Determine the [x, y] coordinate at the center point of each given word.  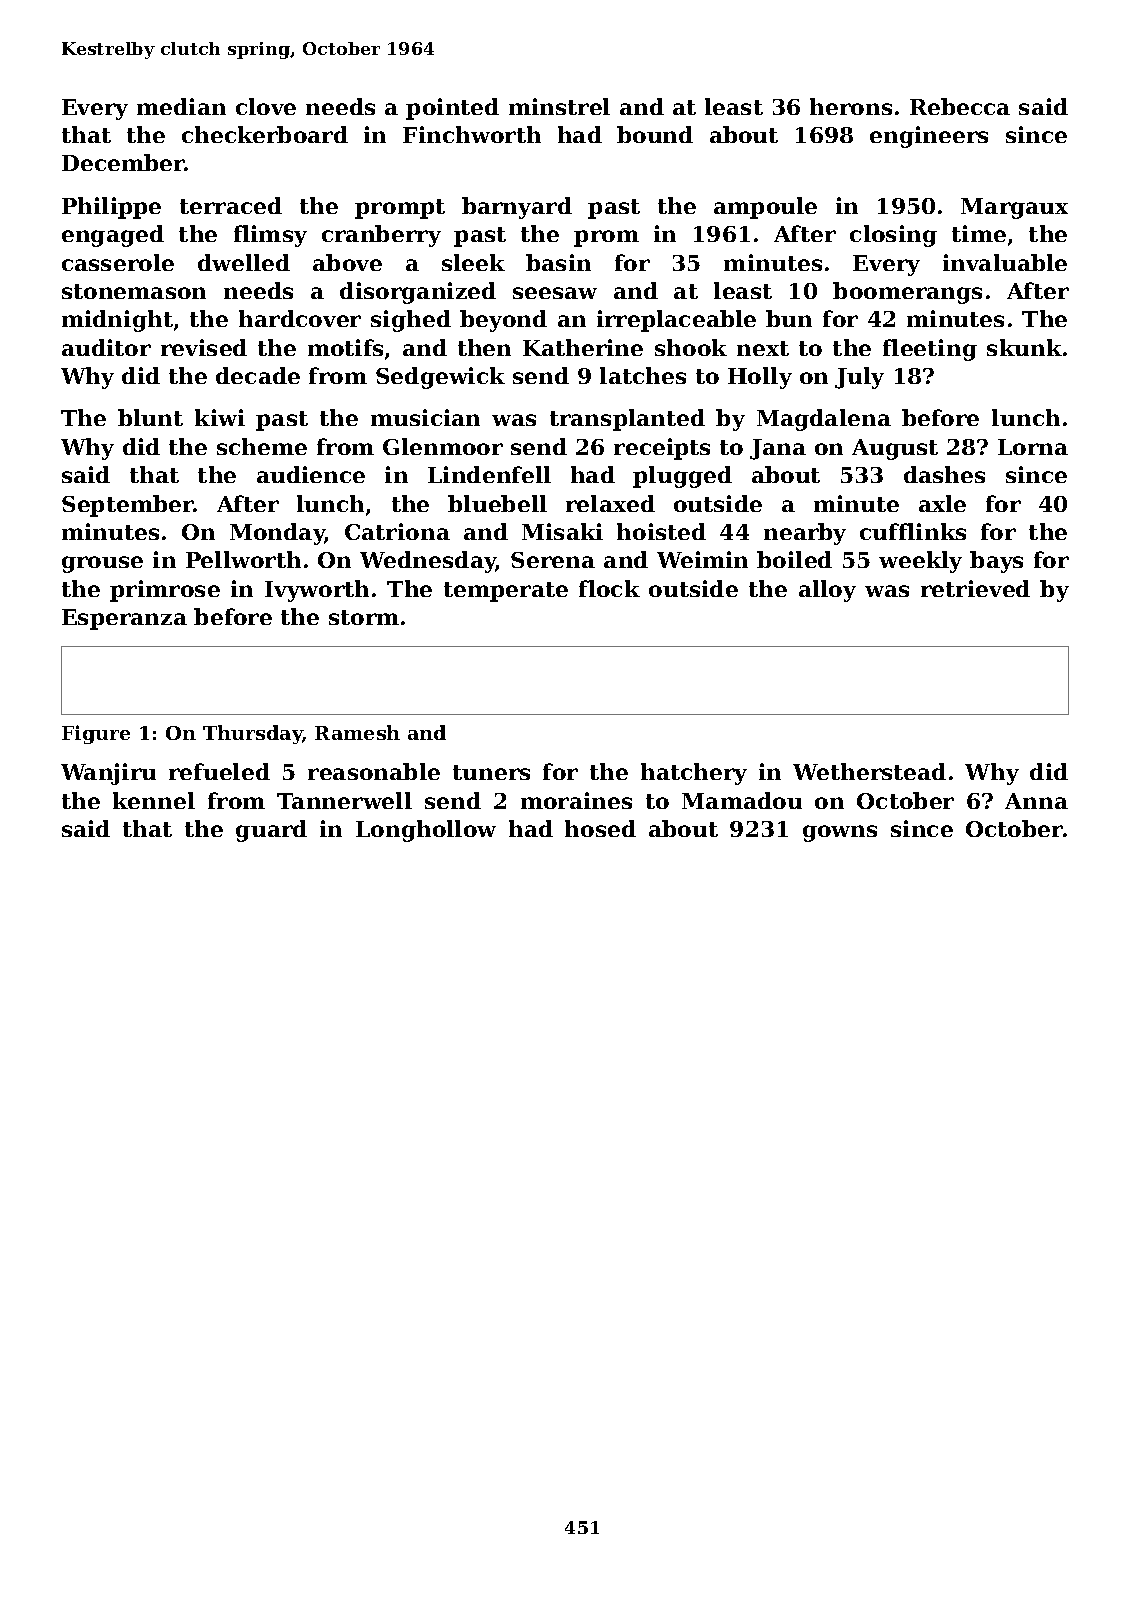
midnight [117, 321]
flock [609, 588]
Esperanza [124, 619]
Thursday [253, 734]
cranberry [381, 236]
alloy [827, 591]
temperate [506, 592]
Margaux [1014, 208]
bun [789, 318]
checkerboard [265, 134]
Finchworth [472, 134]
